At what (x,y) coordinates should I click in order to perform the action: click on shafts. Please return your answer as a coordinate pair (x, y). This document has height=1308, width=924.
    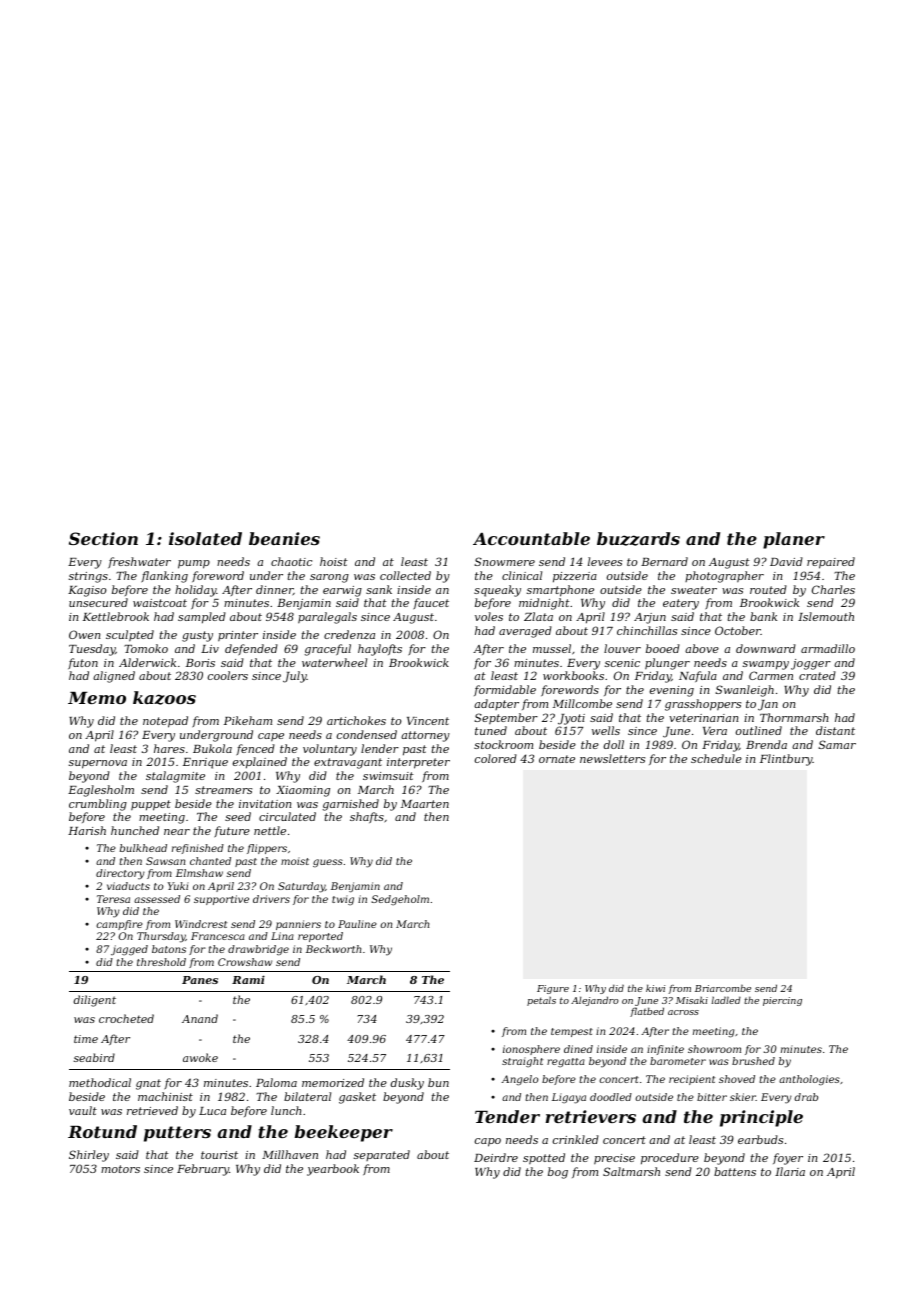
    Looking at the image, I should click on (367, 817).
